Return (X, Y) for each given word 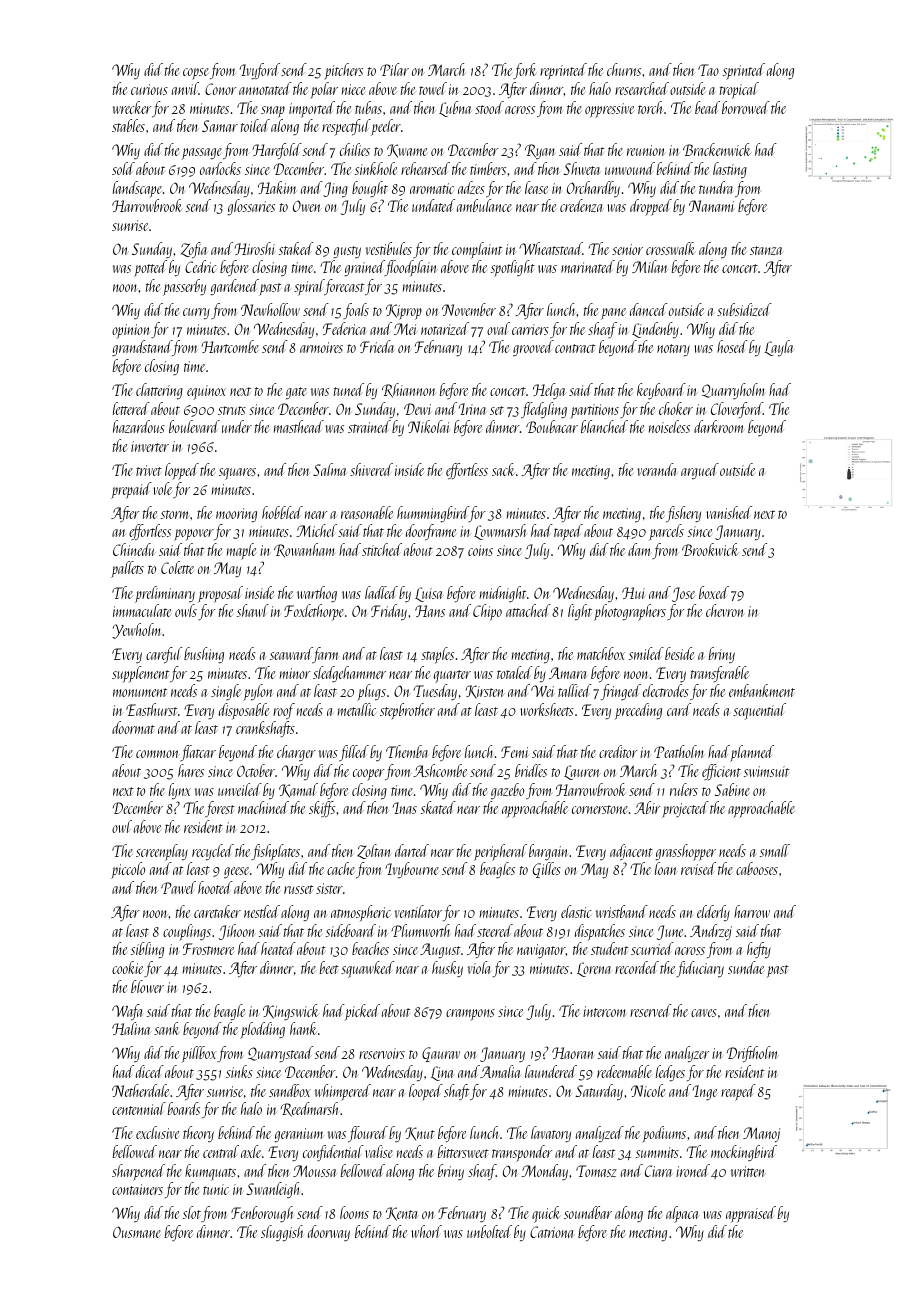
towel (433, 88)
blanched (604, 426)
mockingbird (744, 1153)
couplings (187, 932)
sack (503, 469)
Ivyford (260, 71)
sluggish (282, 1233)
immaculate (142, 610)
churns (624, 69)
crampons (470, 1015)
